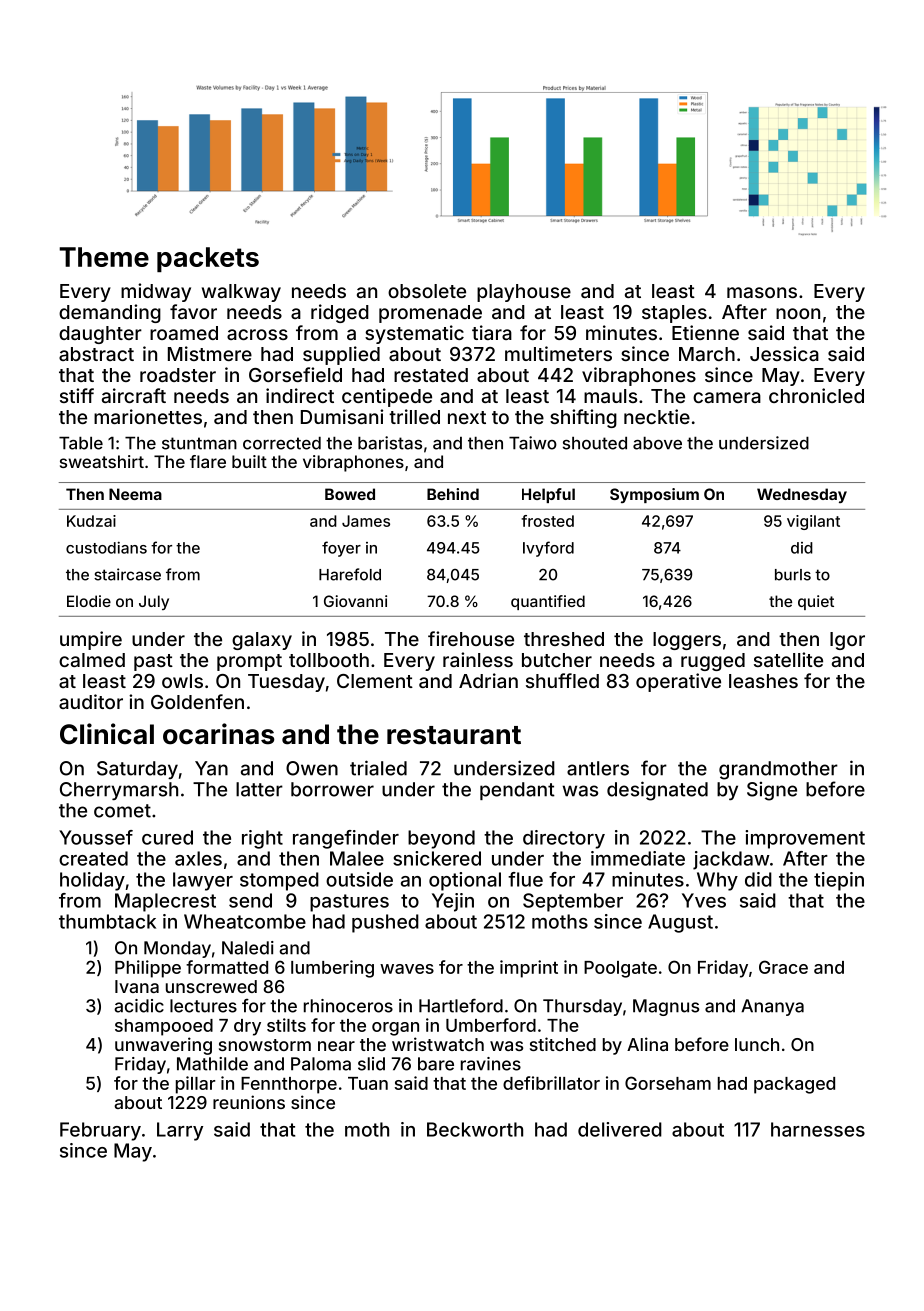  What do you see at coordinates (197, 701) in the screenshot?
I see `Goldenfen` at bounding box center [197, 701].
